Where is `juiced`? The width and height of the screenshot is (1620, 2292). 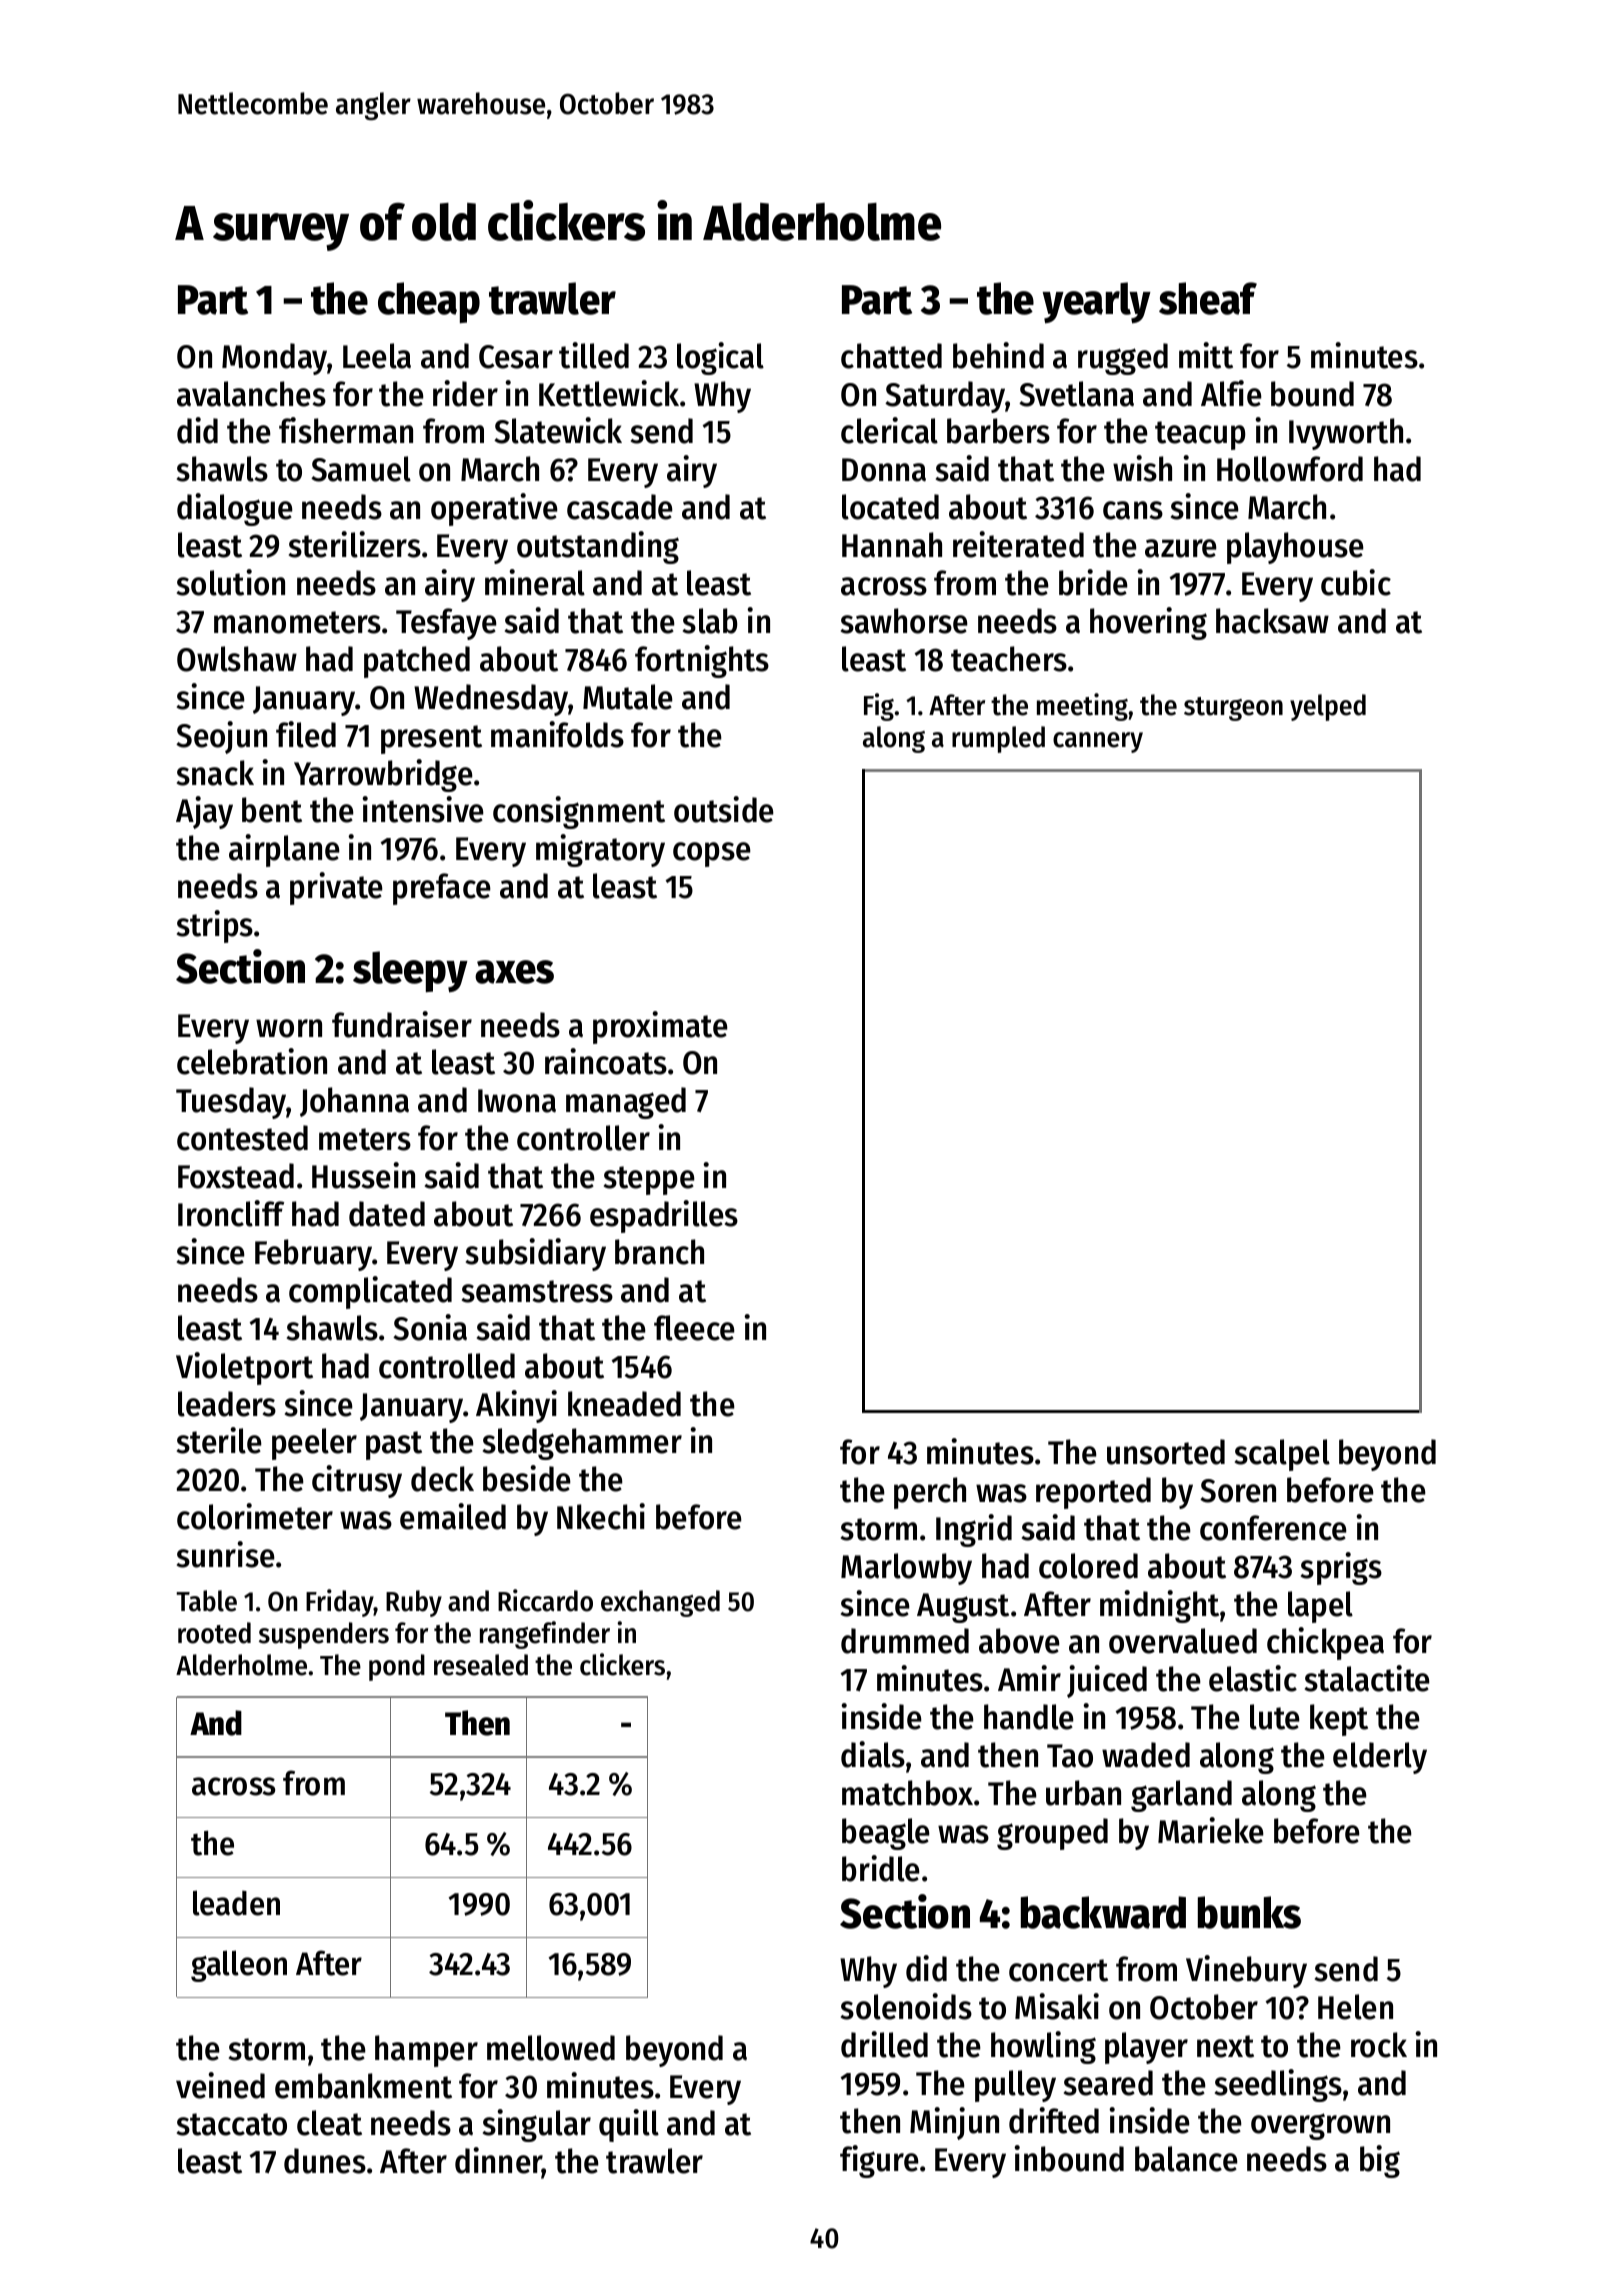 juiced is located at coordinates (1107, 1681).
